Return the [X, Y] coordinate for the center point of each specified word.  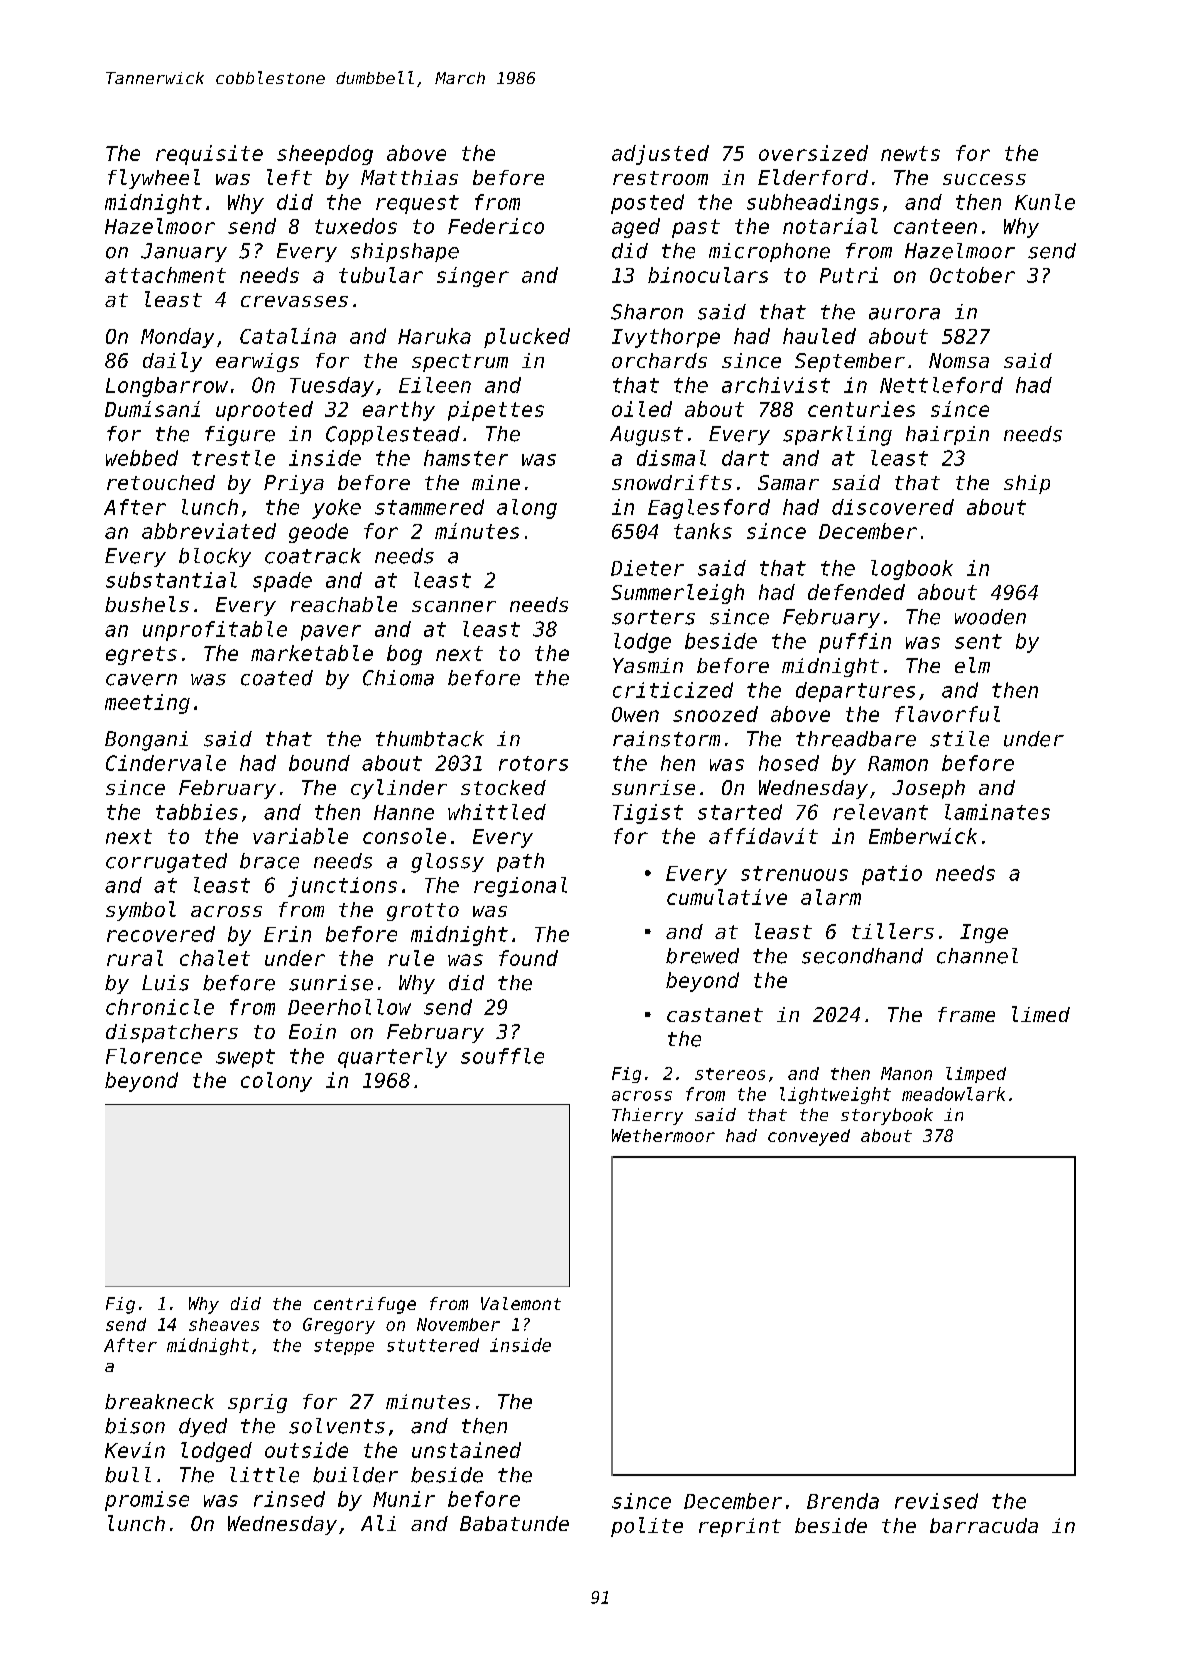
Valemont [521, 1303]
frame [966, 1014]
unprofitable [215, 631]
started [740, 812]
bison [135, 1426]
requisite [209, 155]
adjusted [660, 155]
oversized [813, 153]
